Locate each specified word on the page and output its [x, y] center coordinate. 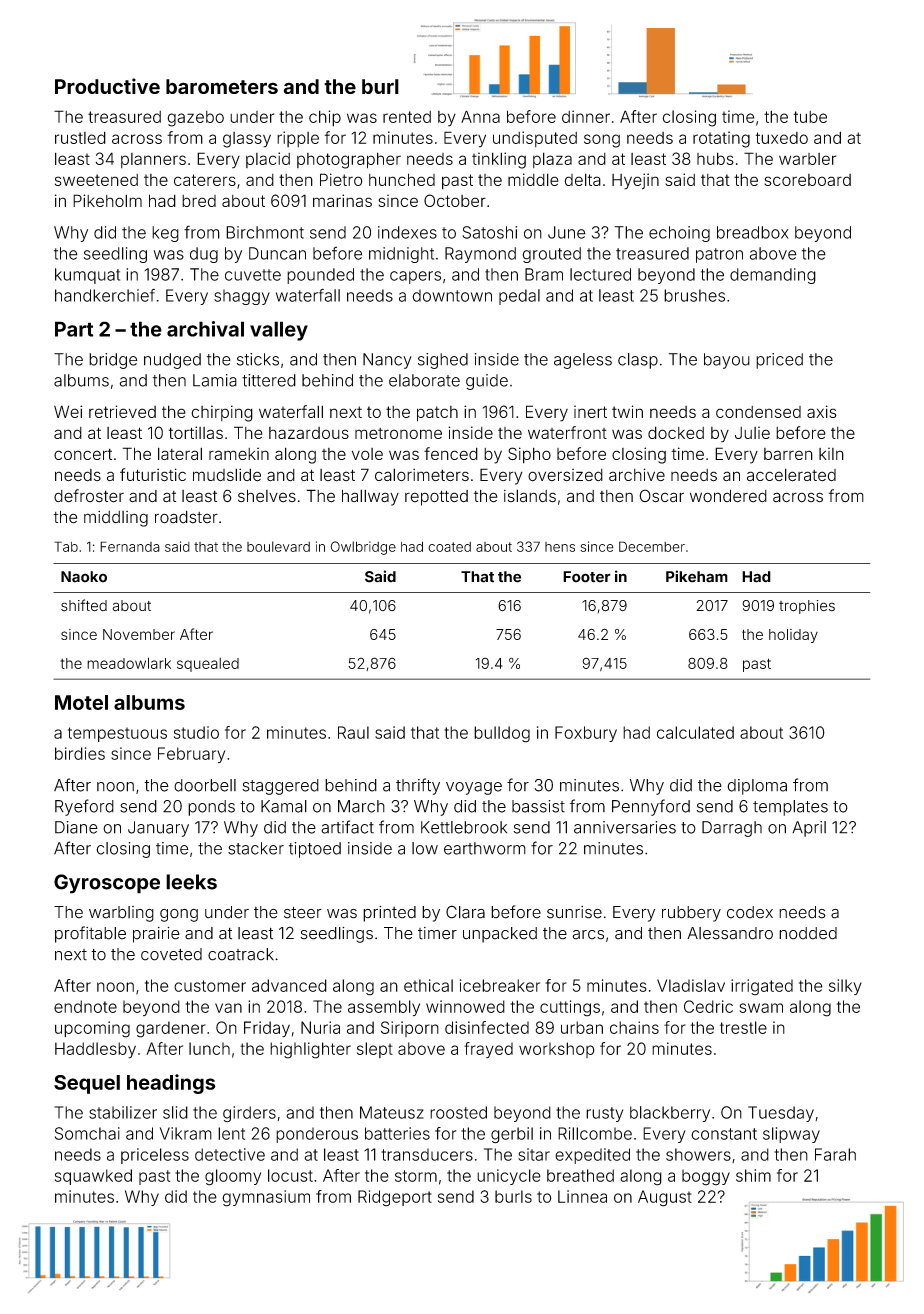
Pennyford [651, 807]
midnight [401, 255]
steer [303, 912]
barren [788, 454]
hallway [370, 497]
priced [779, 361]
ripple [298, 139]
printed [389, 914]
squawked [93, 1177]
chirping [222, 413]
